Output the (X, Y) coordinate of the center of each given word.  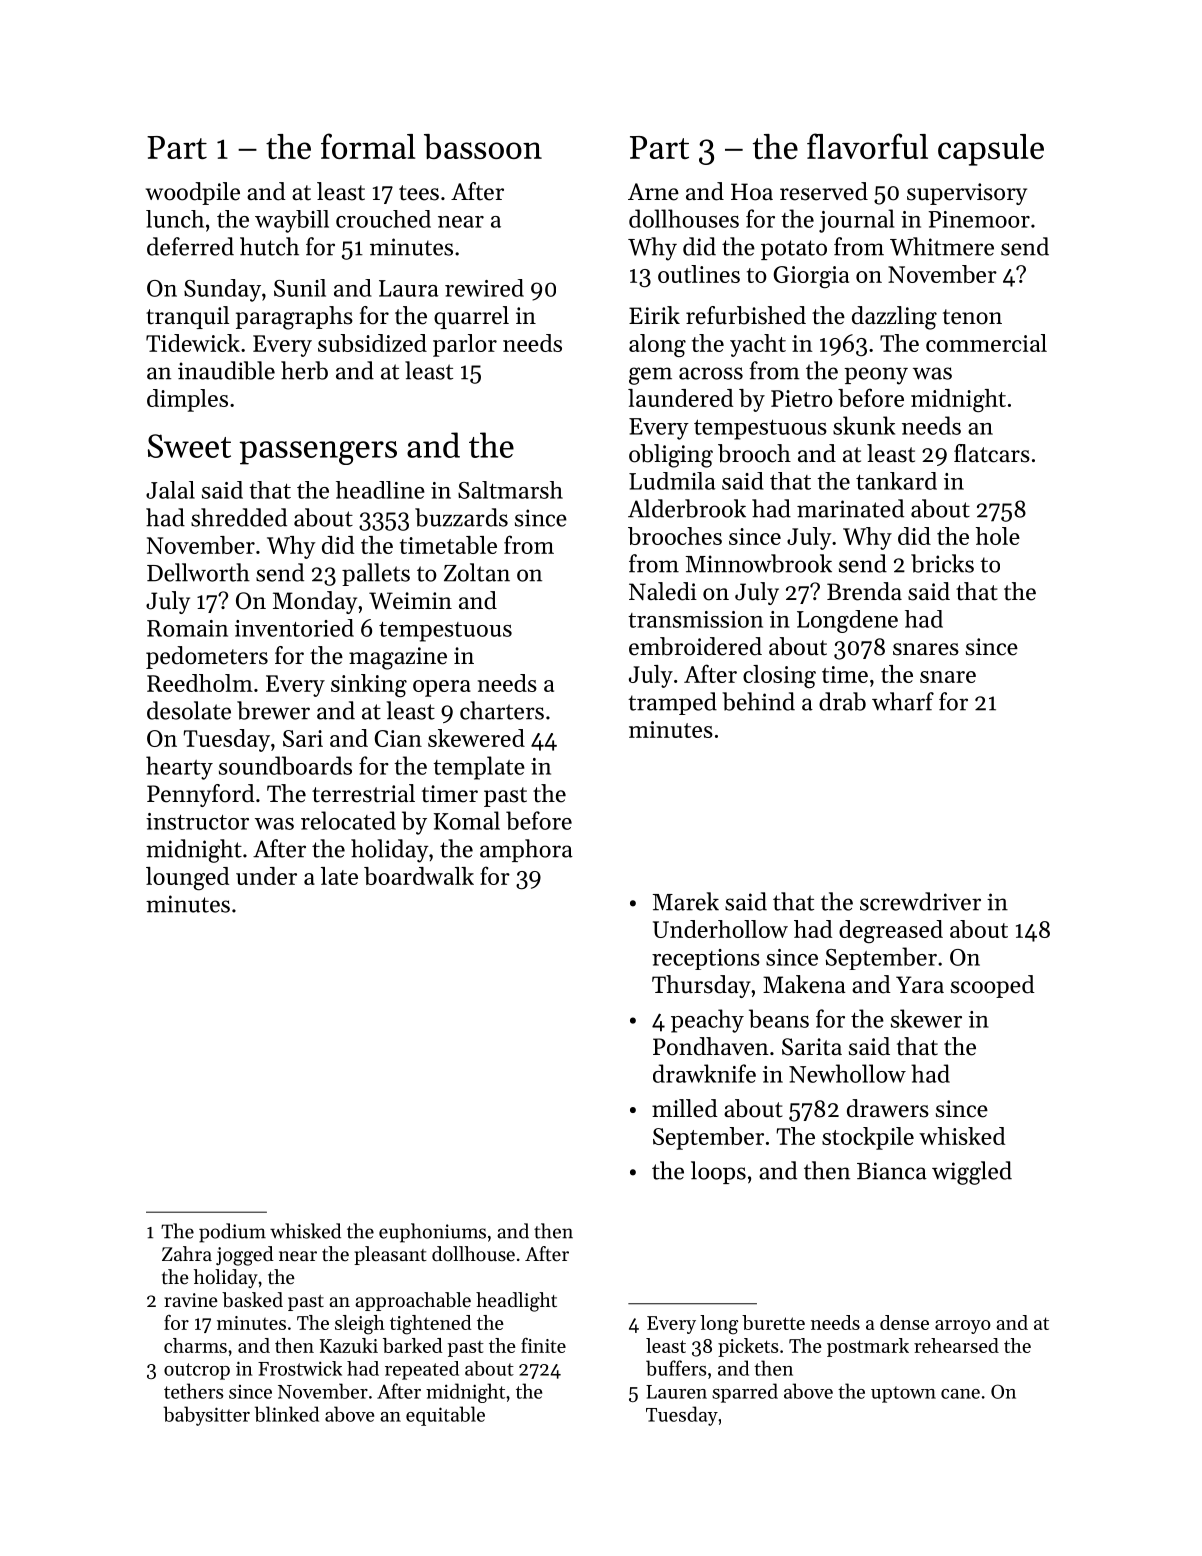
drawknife (704, 1073)
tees (419, 193)
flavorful (867, 146)
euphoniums (432, 1233)
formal (368, 146)
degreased (891, 931)
